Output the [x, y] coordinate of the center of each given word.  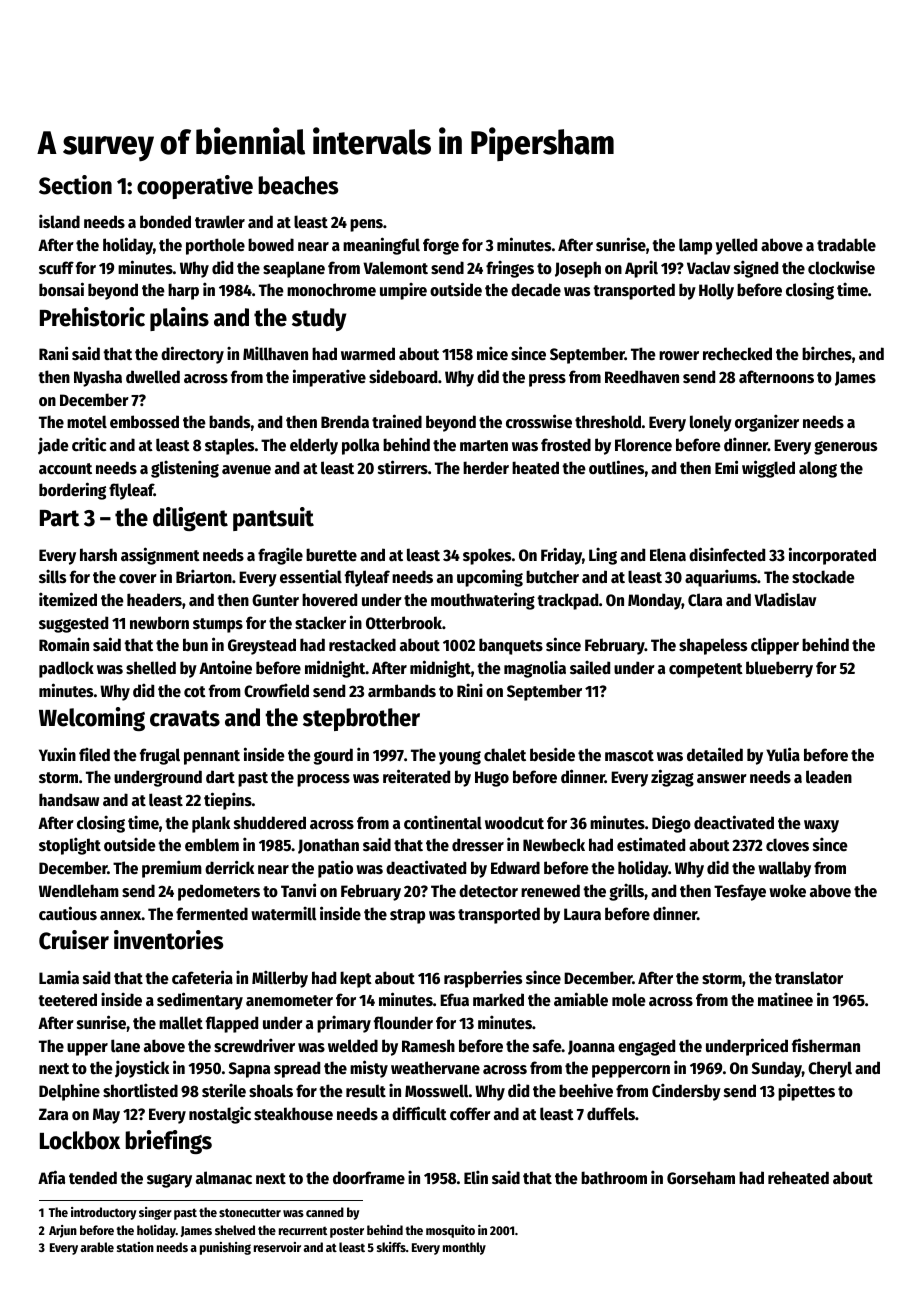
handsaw [69, 800]
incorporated [832, 556]
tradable [846, 245]
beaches [298, 185]
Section [75, 185]
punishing [225, 1248]
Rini [470, 690]
